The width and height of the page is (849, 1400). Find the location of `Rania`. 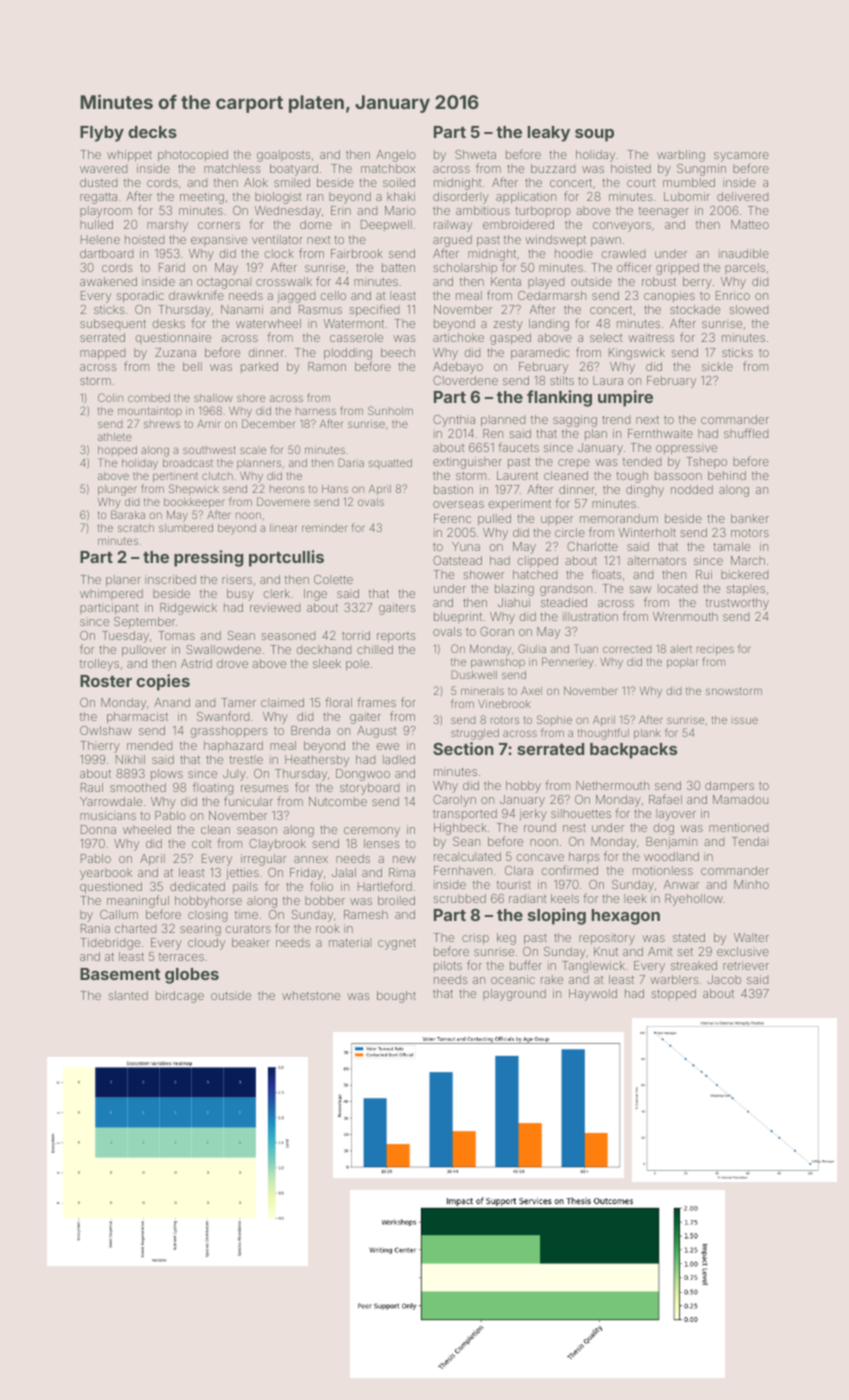

Rania is located at coordinates (95, 928).
